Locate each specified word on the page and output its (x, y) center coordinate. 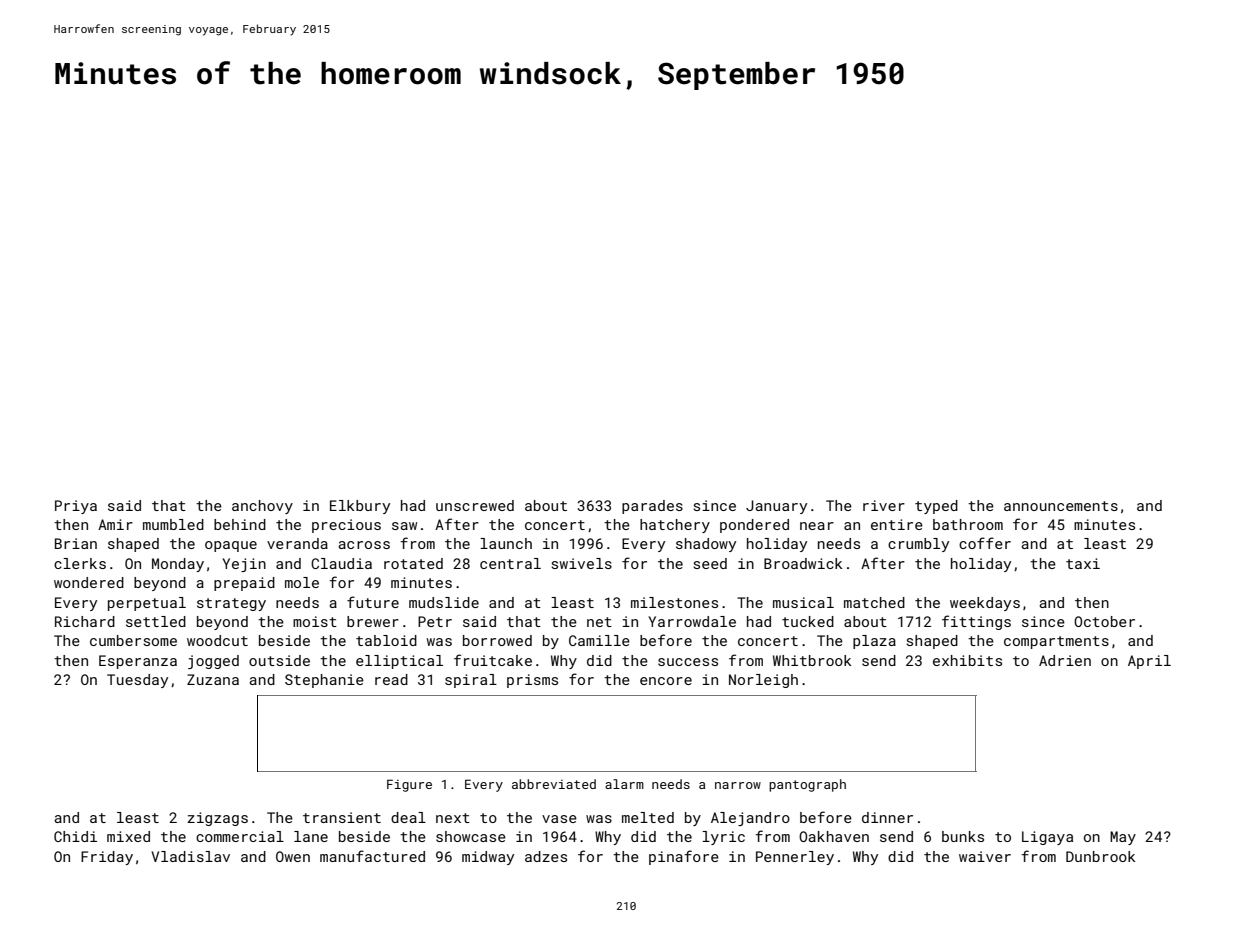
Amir (115, 524)
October (1104, 621)
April (1149, 662)
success (688, 662)
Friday (107, 858)
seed (710, 563)
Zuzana (213, 679)
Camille (599, 640)
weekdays (985, 604)
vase (559, 819)
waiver (985, 856)
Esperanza (138, 662)
